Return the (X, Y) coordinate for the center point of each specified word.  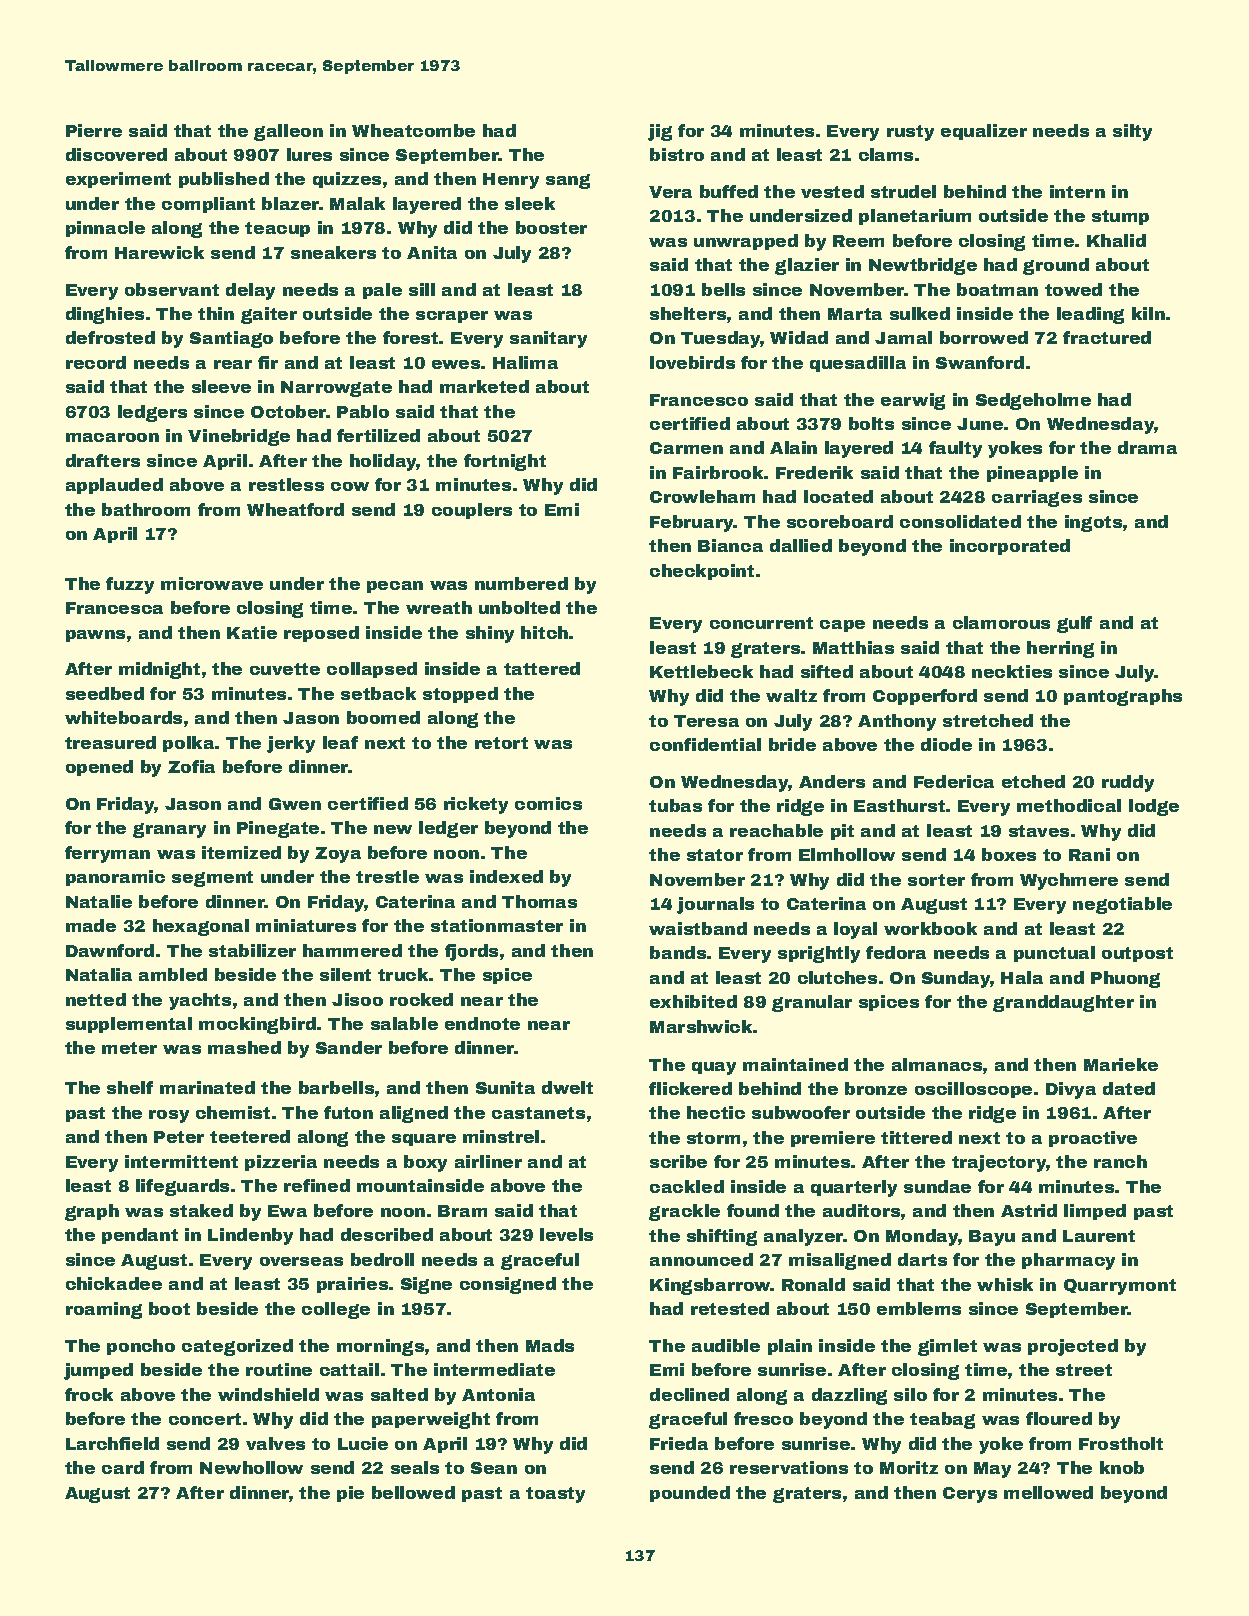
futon (348, 1112)
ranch (1120, 1161)
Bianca (730, 545)
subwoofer (801, 1112)
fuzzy (130, 585)
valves (275, 1443)
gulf (1074, 624)
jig (660, 132)
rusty (910, 133)
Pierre (94, 130)
